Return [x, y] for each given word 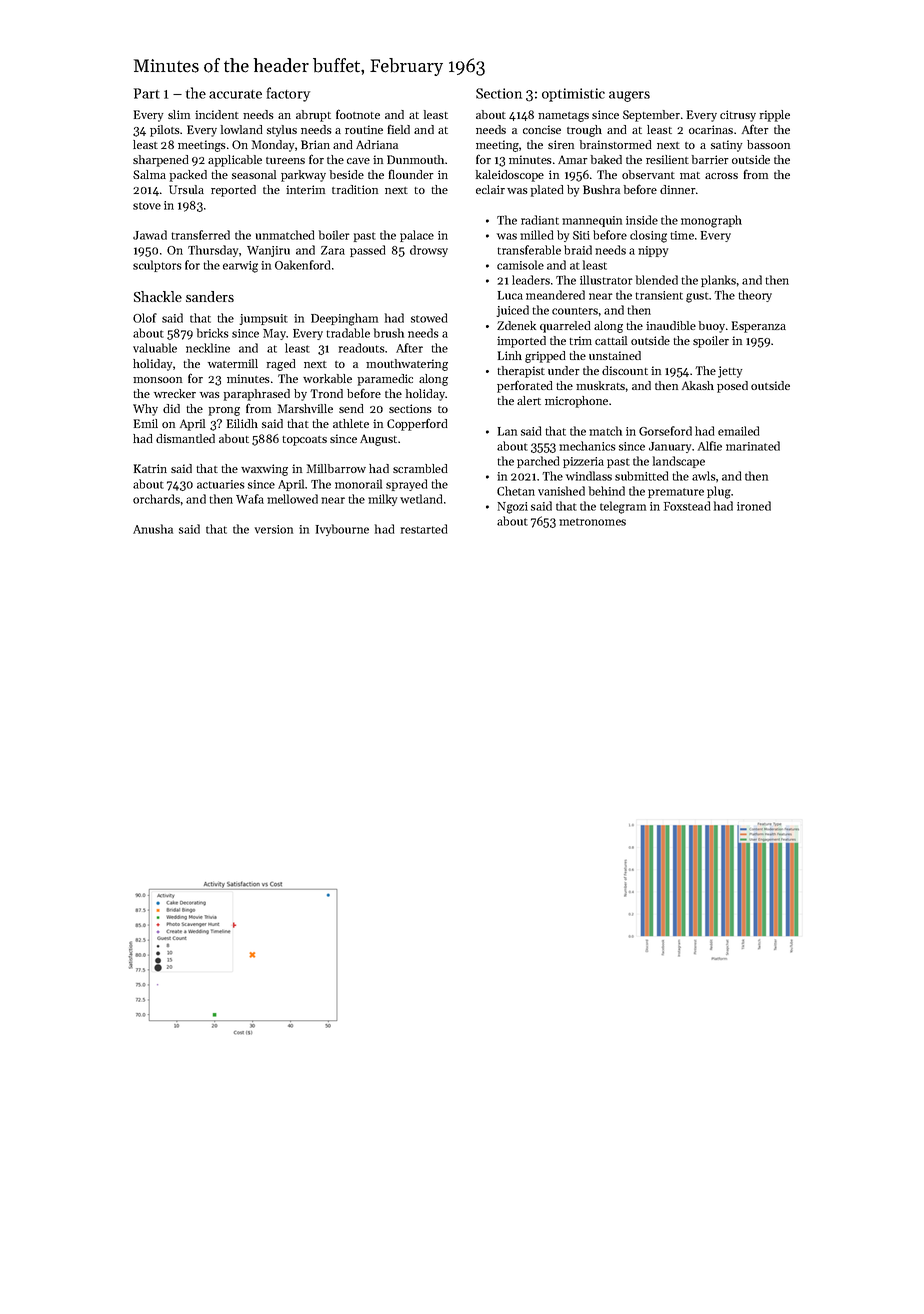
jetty [730, 372]
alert [529, 400]
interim [305, 189]
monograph [711, 221]
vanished [561, 491]
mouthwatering [407, 365]
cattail [611, 340]
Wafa [250, 499]
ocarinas [711, 129]
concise [542, 129]
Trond [326, 393]
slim [179, 114]
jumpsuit [263, 319]
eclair [490, 189]
